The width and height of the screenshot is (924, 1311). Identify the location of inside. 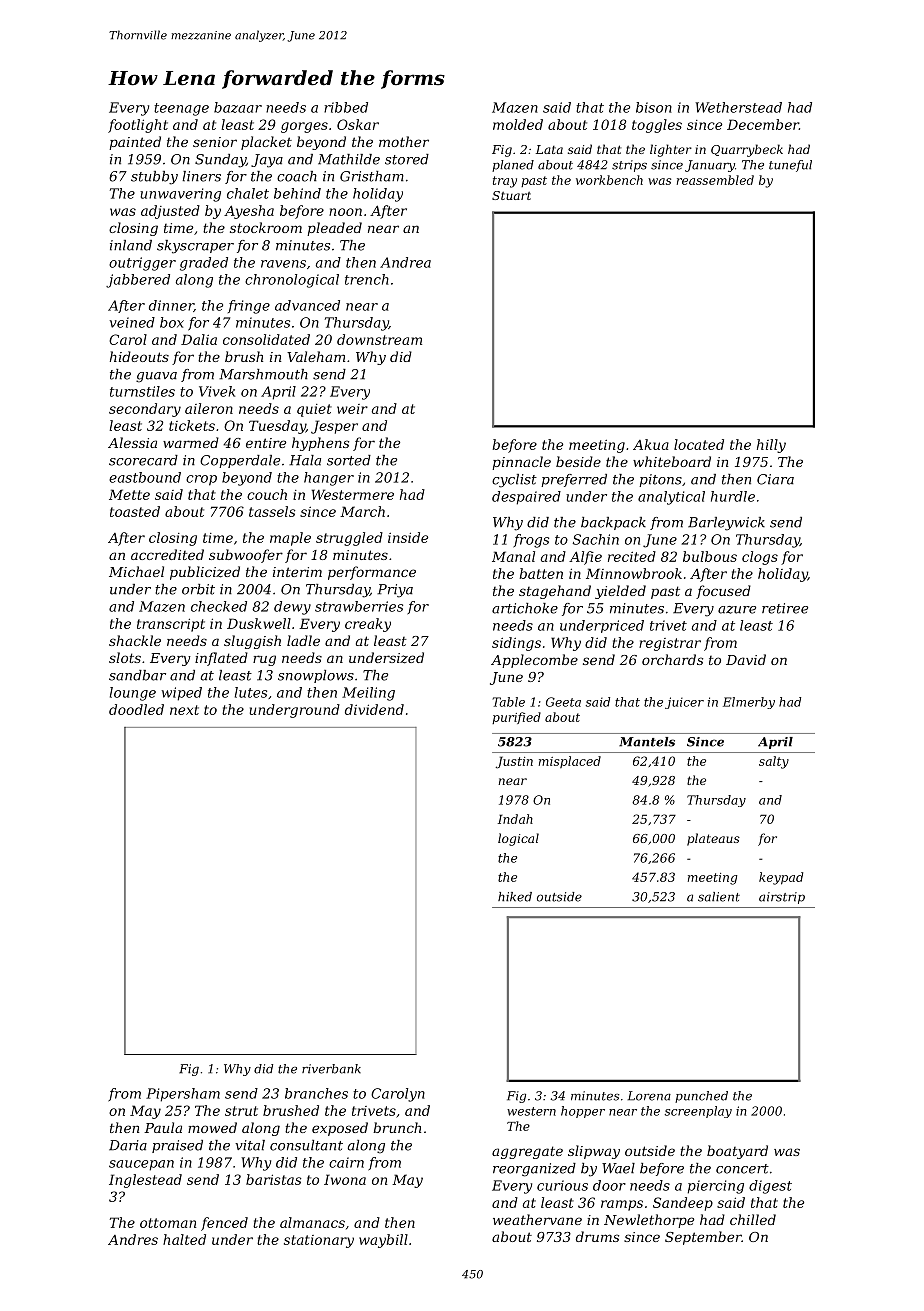
(408, 537).
